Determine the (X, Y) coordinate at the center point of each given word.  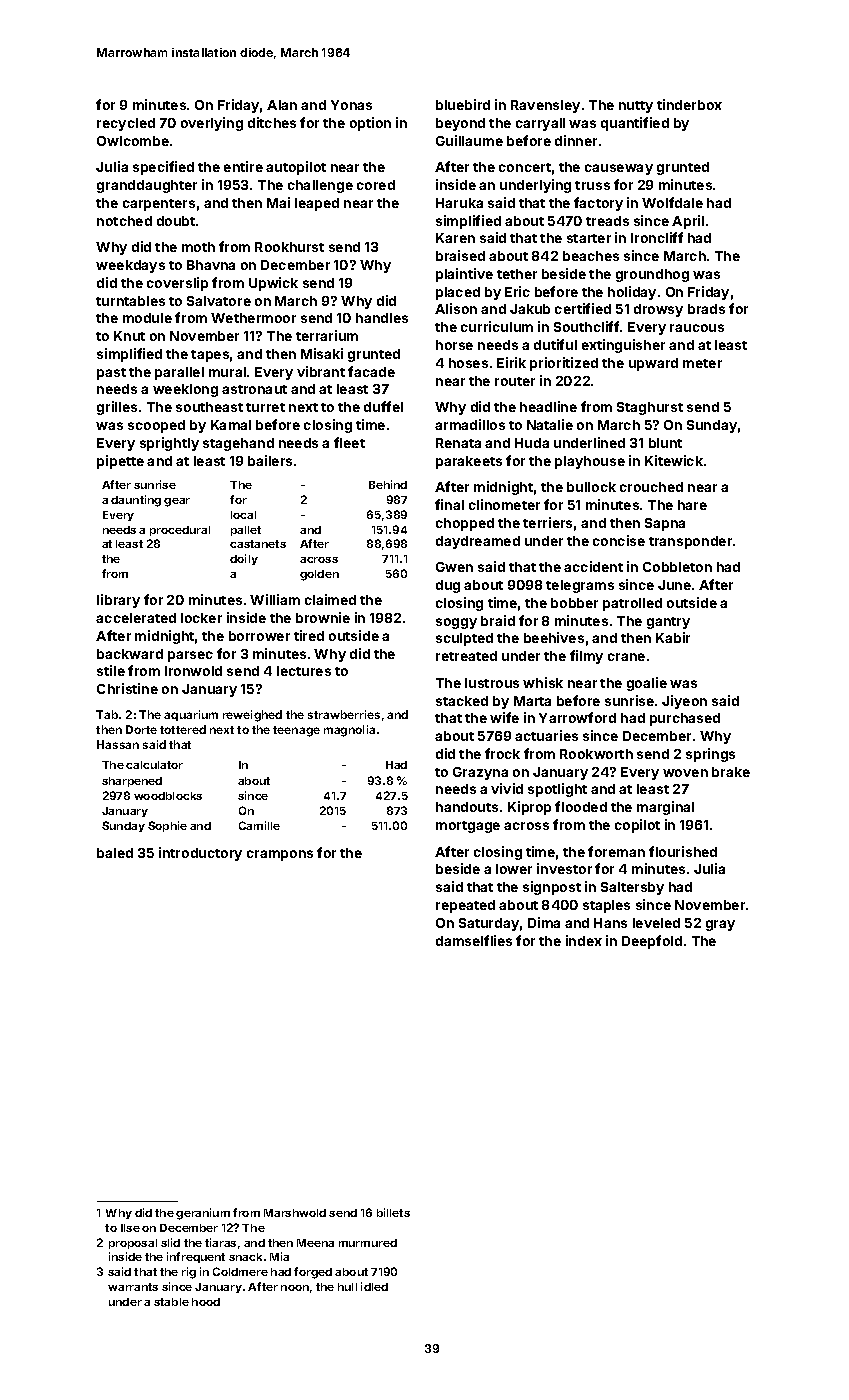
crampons (280, 855)
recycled (126, 124)
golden (319, 575)
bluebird (463, 104)
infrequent (196, 1257)
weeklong (185, 390)
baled (115, 853)
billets (393, 1212)
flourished (683, 851)
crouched (651, 487)
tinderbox (689, 104)
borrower (259, 636)
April (688, 222)
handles (382, 318)
